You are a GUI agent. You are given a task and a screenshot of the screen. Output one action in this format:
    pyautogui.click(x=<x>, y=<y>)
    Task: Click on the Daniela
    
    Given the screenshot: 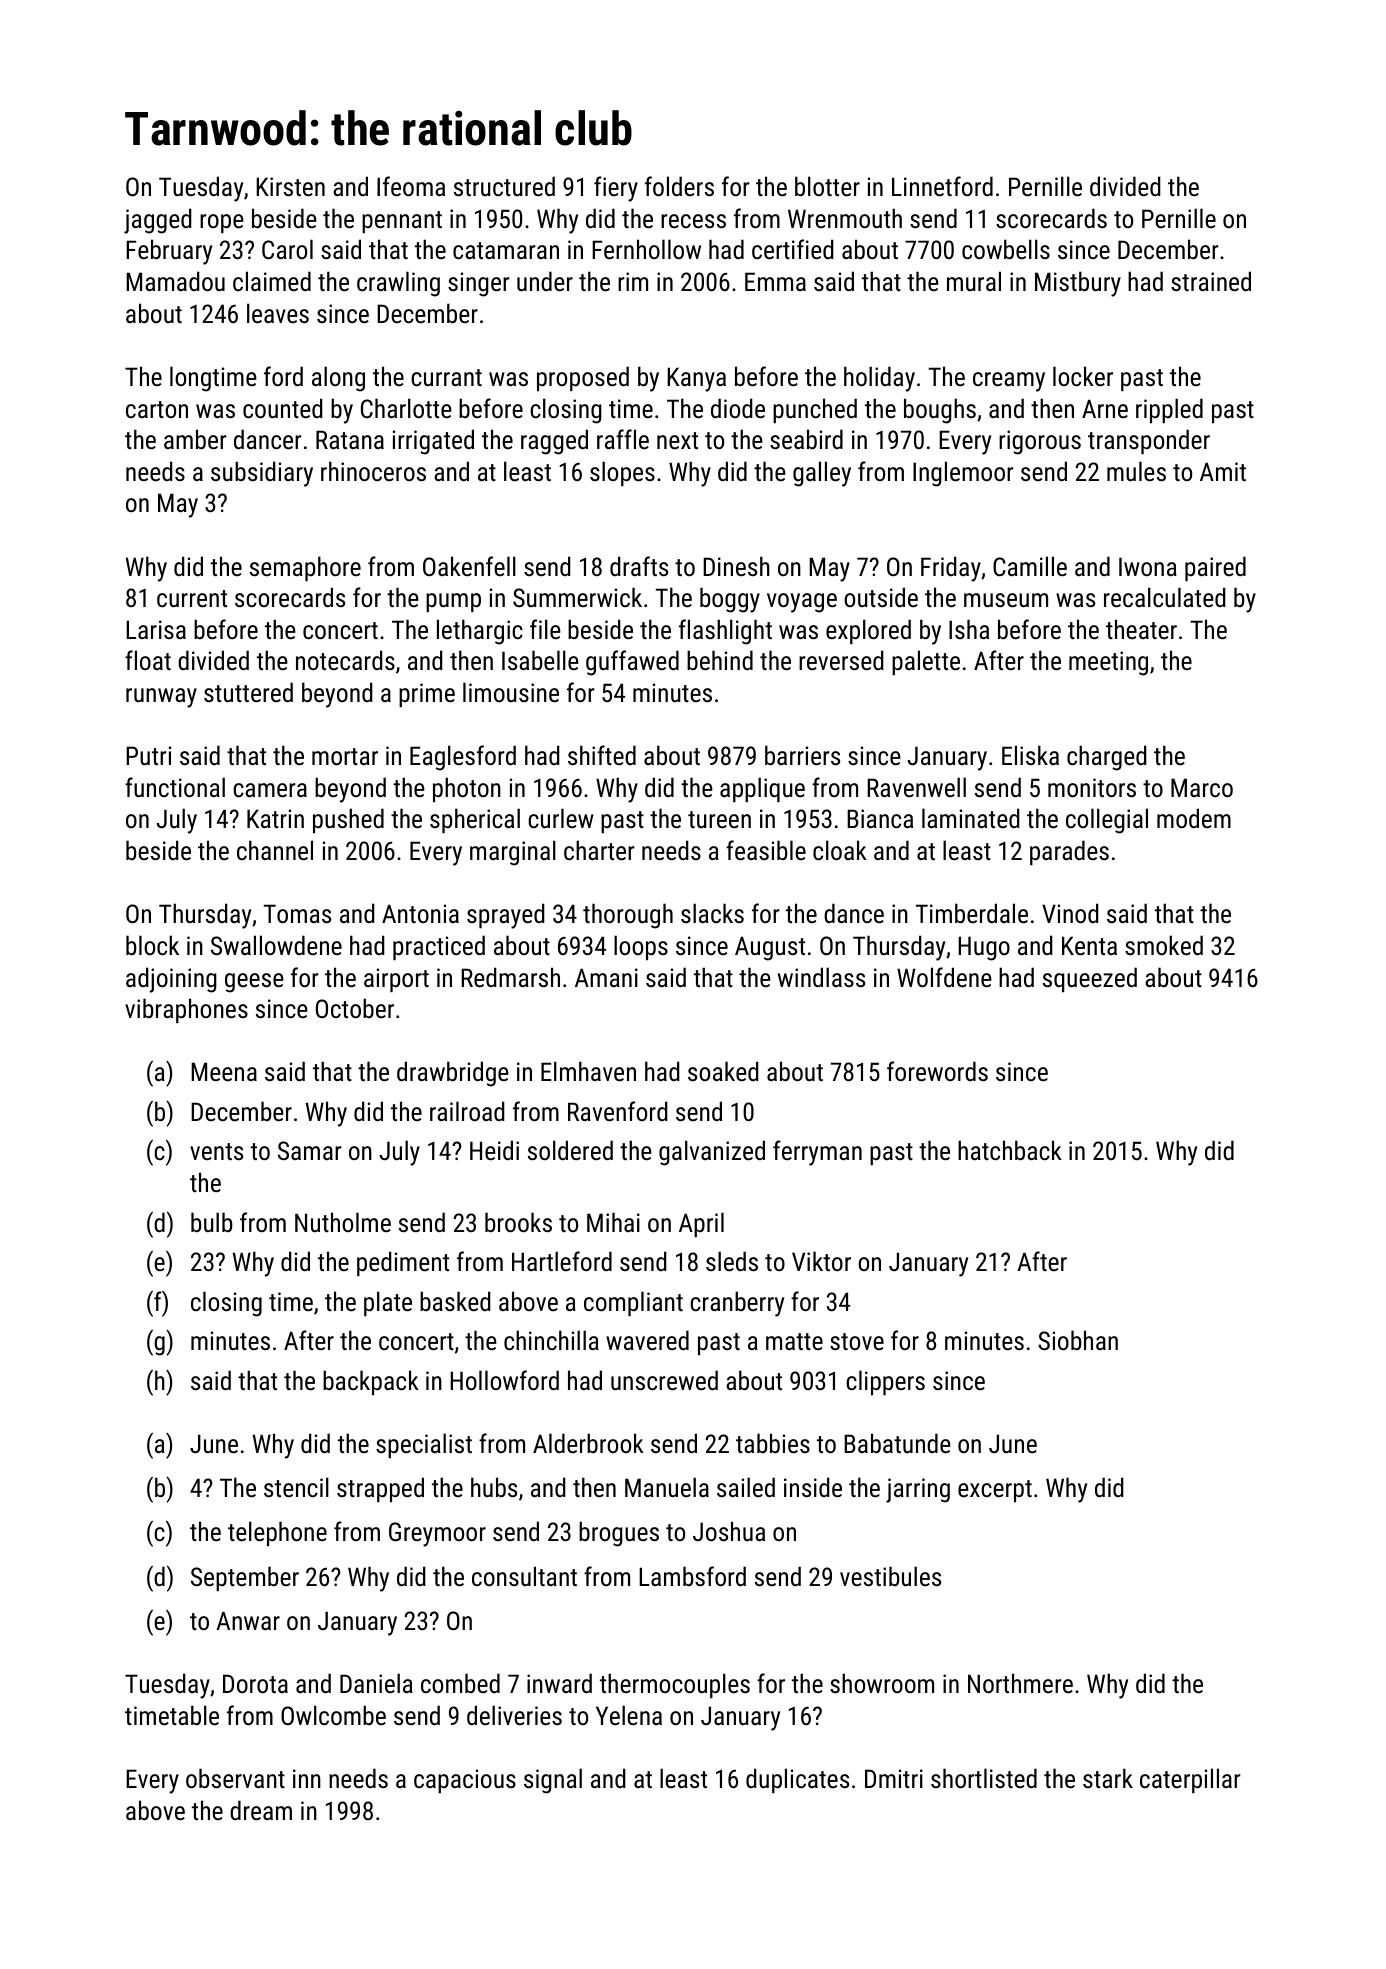 What is the action you would take?
    pyautogui.click(x=376, y=1683)
